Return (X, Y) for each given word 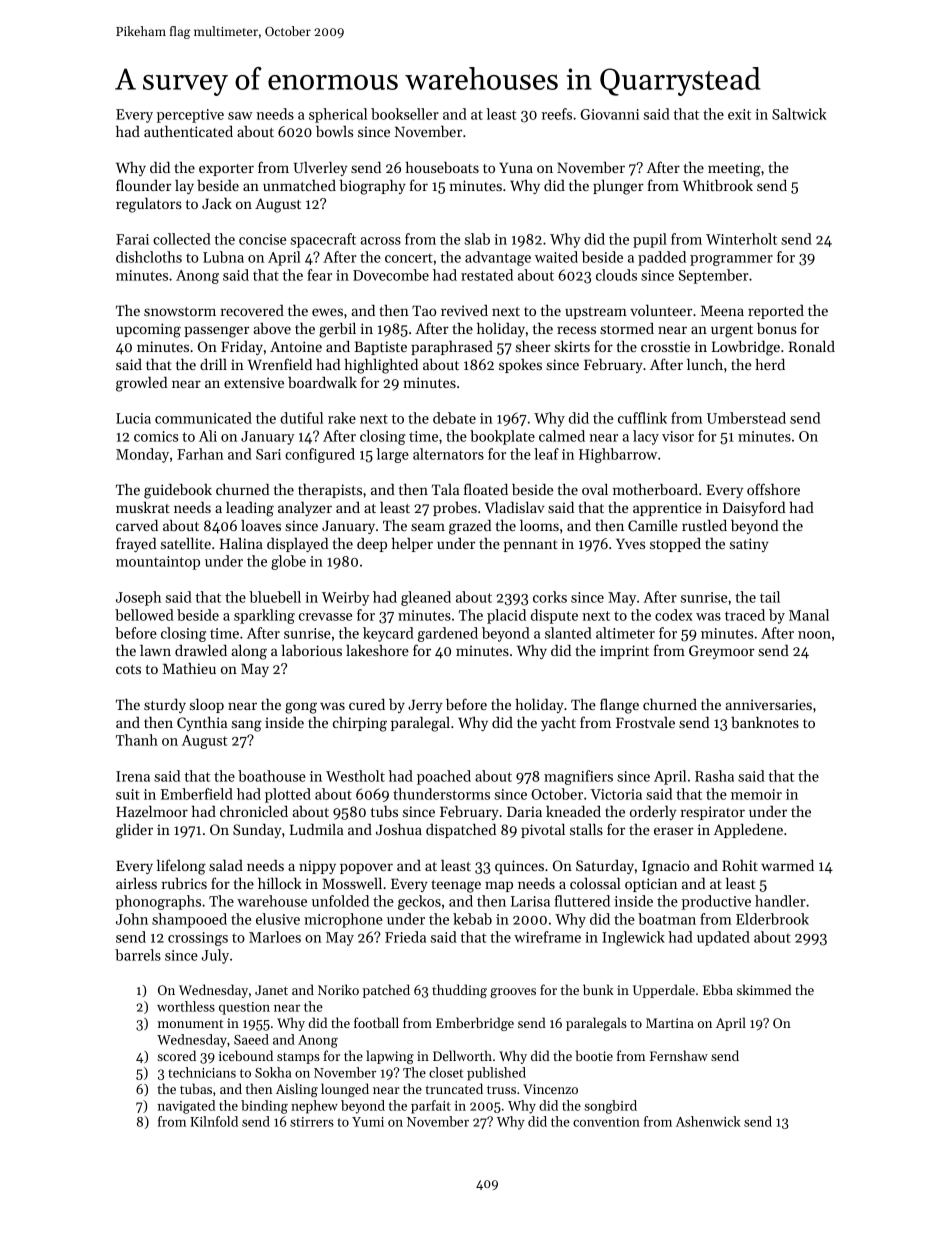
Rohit (740, 865)
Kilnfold (214, 1121)
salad (226, 865)
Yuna (516, 168)
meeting (734, 169)
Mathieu (189, 668)
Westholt (355, 776)
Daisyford (754, 508)
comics (156, 436)
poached (444, 777)
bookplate (502, 437)
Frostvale (645, 722)
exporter (226, 170)
